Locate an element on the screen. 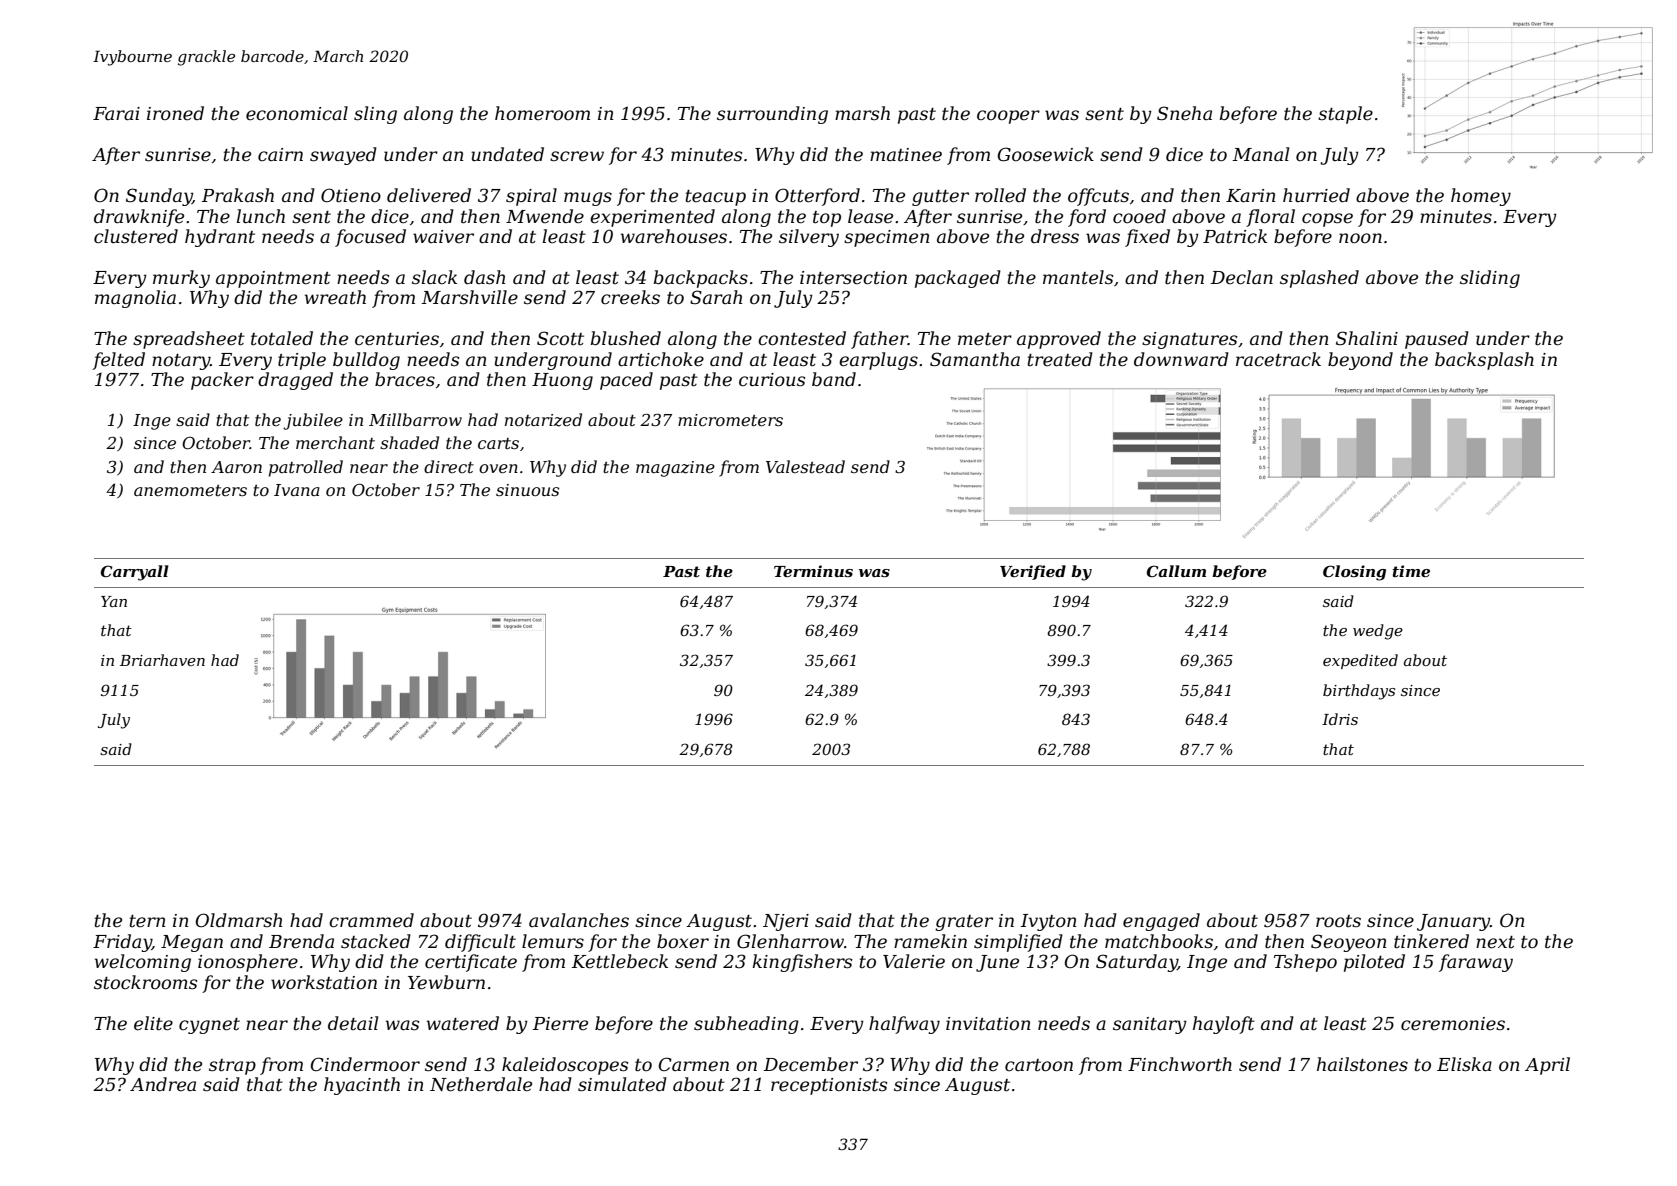 The height and width of the screenshot is (1186, 1677). felted is located at coordinates (118, 361).
